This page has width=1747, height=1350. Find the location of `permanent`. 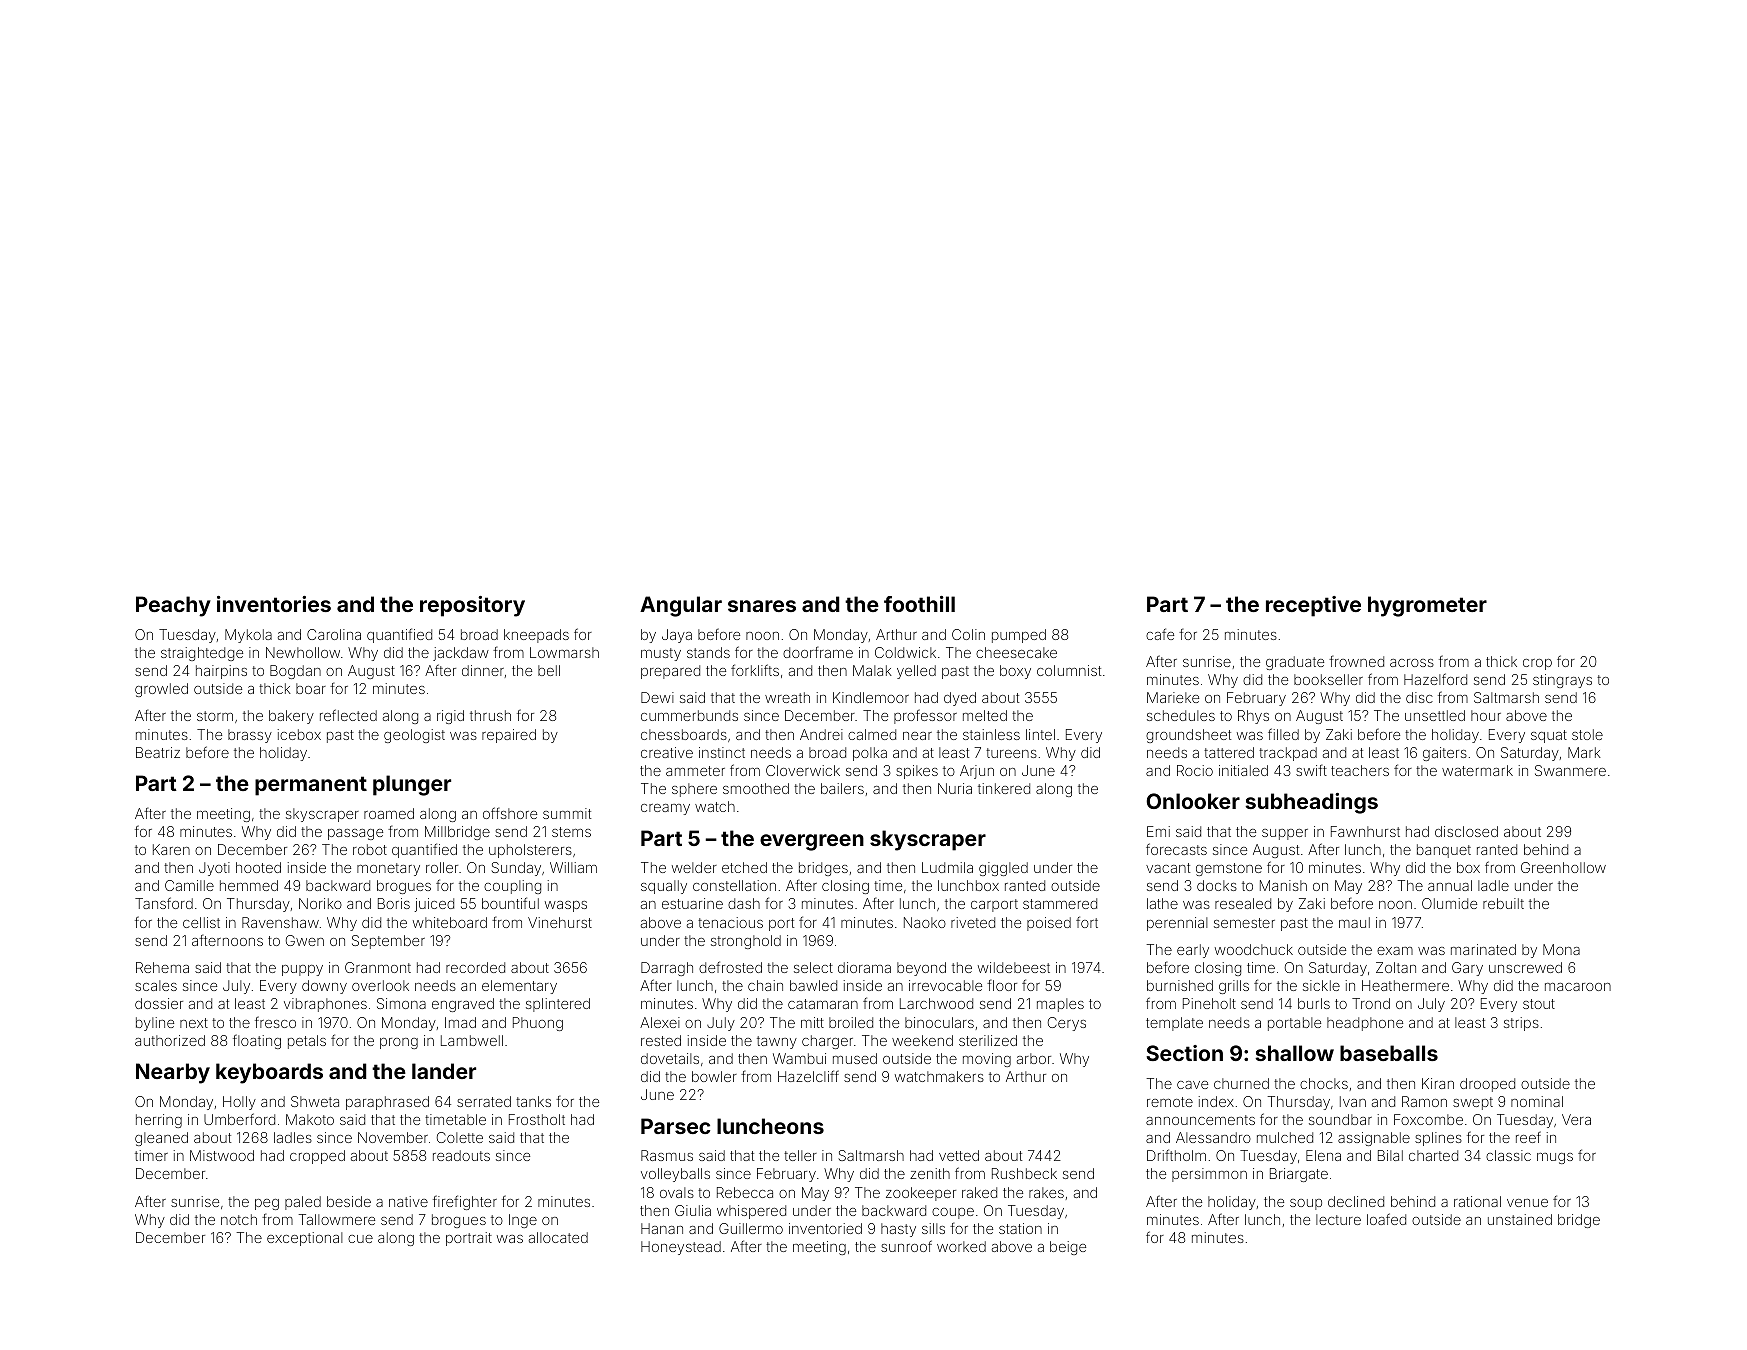

permanent is located at coordinates (311, 786).
